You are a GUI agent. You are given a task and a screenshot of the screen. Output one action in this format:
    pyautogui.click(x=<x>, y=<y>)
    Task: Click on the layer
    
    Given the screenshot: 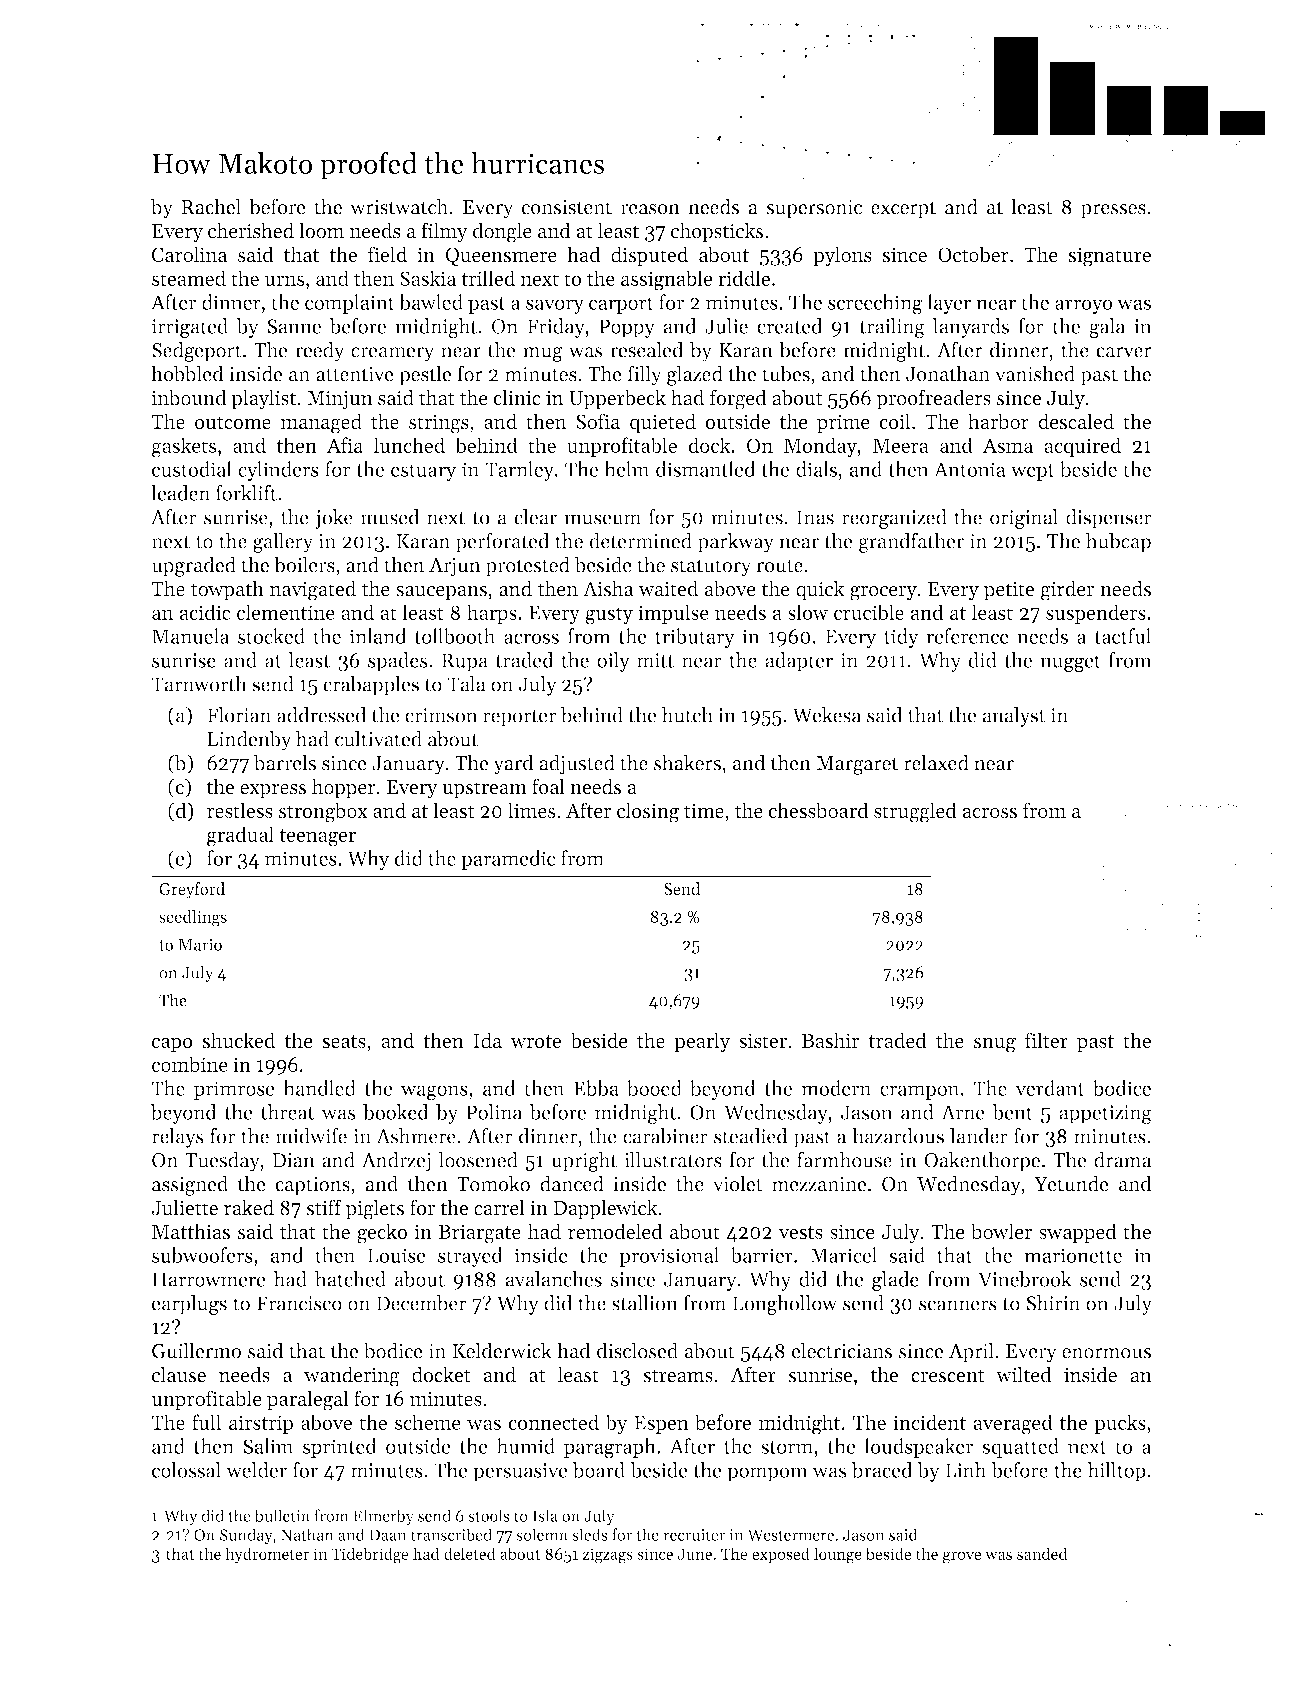 What is the action you would take?
    pyautogui.click(x=949, y=304)
